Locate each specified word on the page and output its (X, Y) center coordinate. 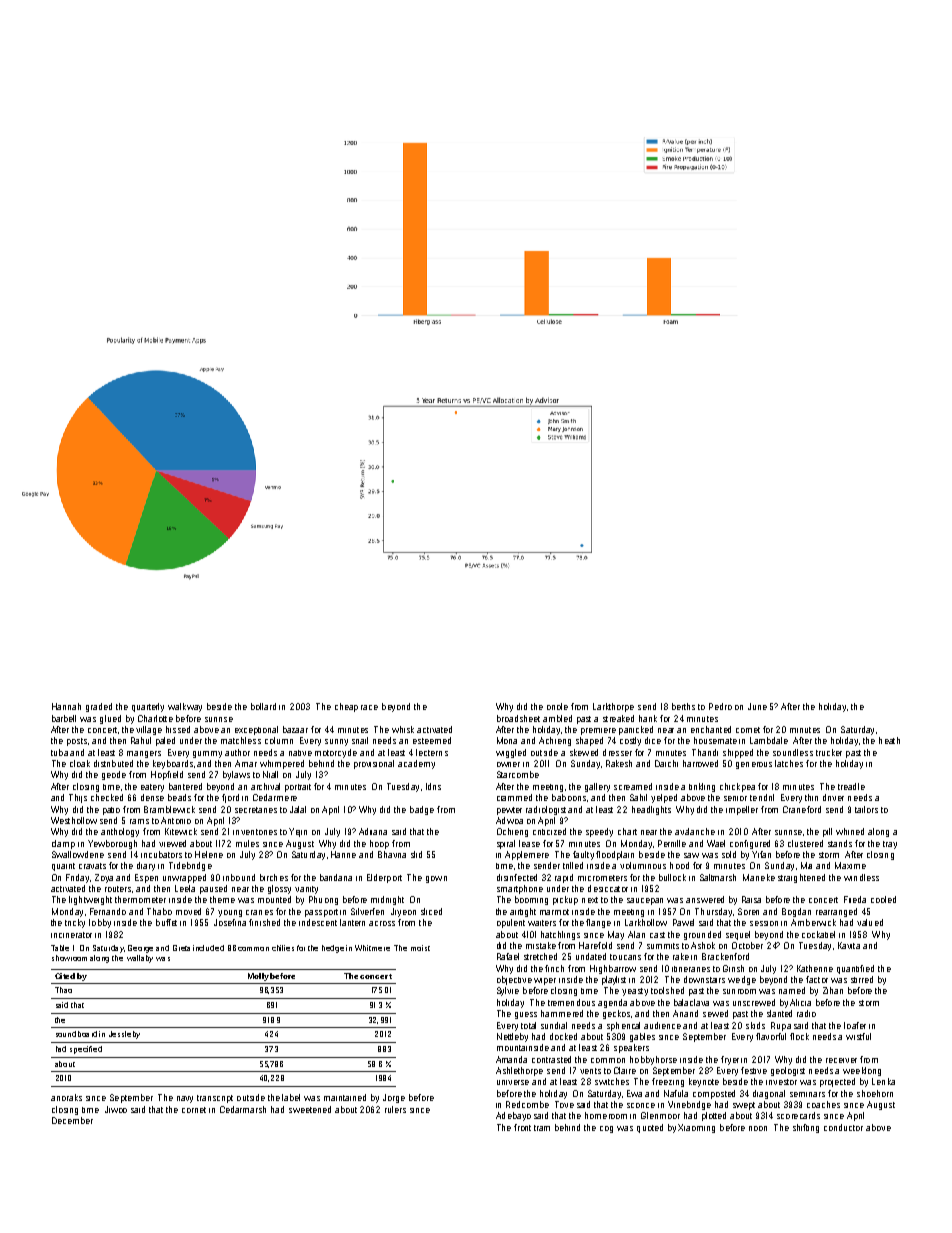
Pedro (720, 706)
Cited (65, 976)
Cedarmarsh (243, 1109)
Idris (433, 786)
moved (188, 911)
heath (889, 740)
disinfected (517, 877)
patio (111, 811)
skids (755, 1025)
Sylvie (508, 991)
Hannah (66, 706)
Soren (748, 911)
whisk (403, 729)
